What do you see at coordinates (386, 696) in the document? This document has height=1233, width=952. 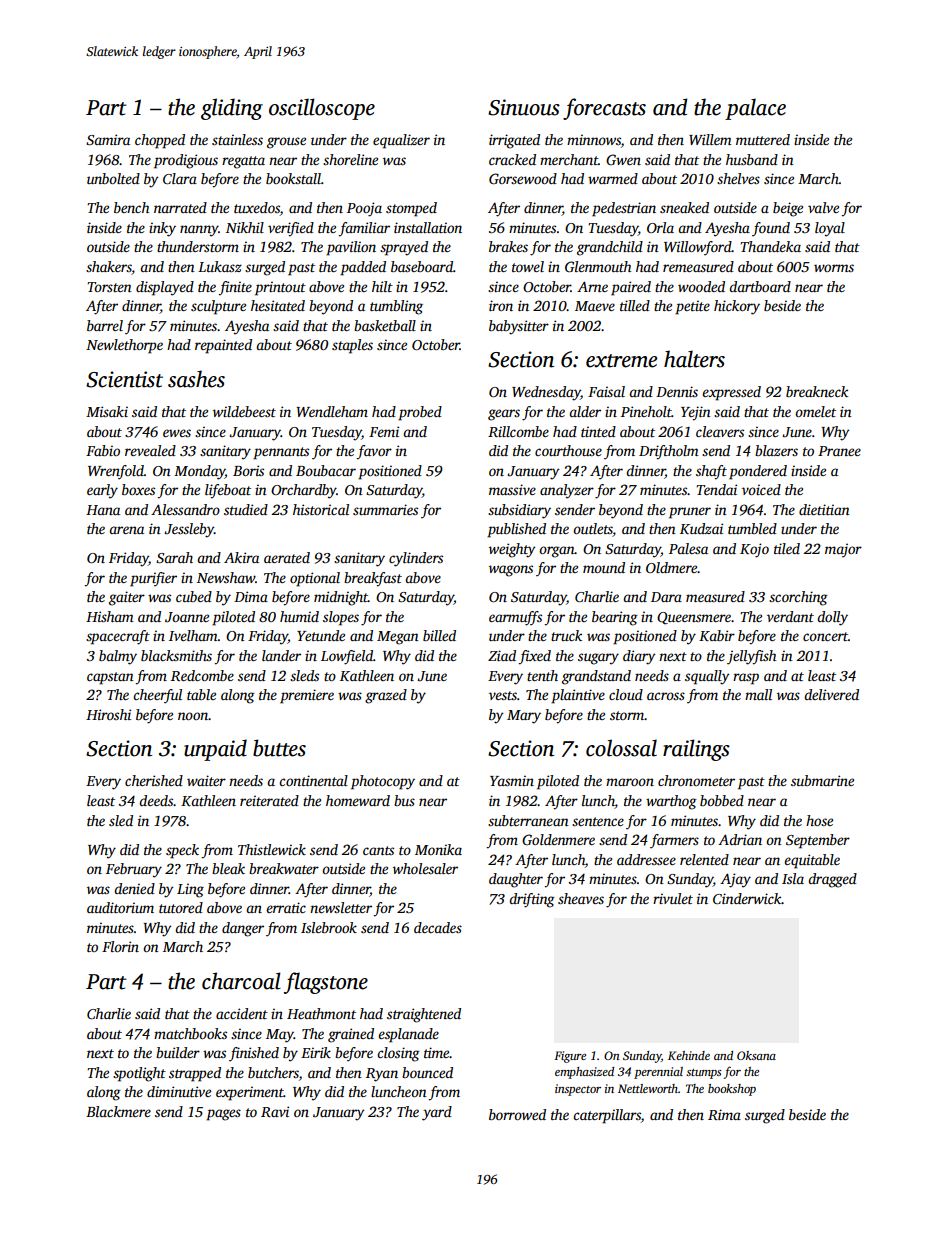 I see `grazed` at bounding box center [386, 696].
